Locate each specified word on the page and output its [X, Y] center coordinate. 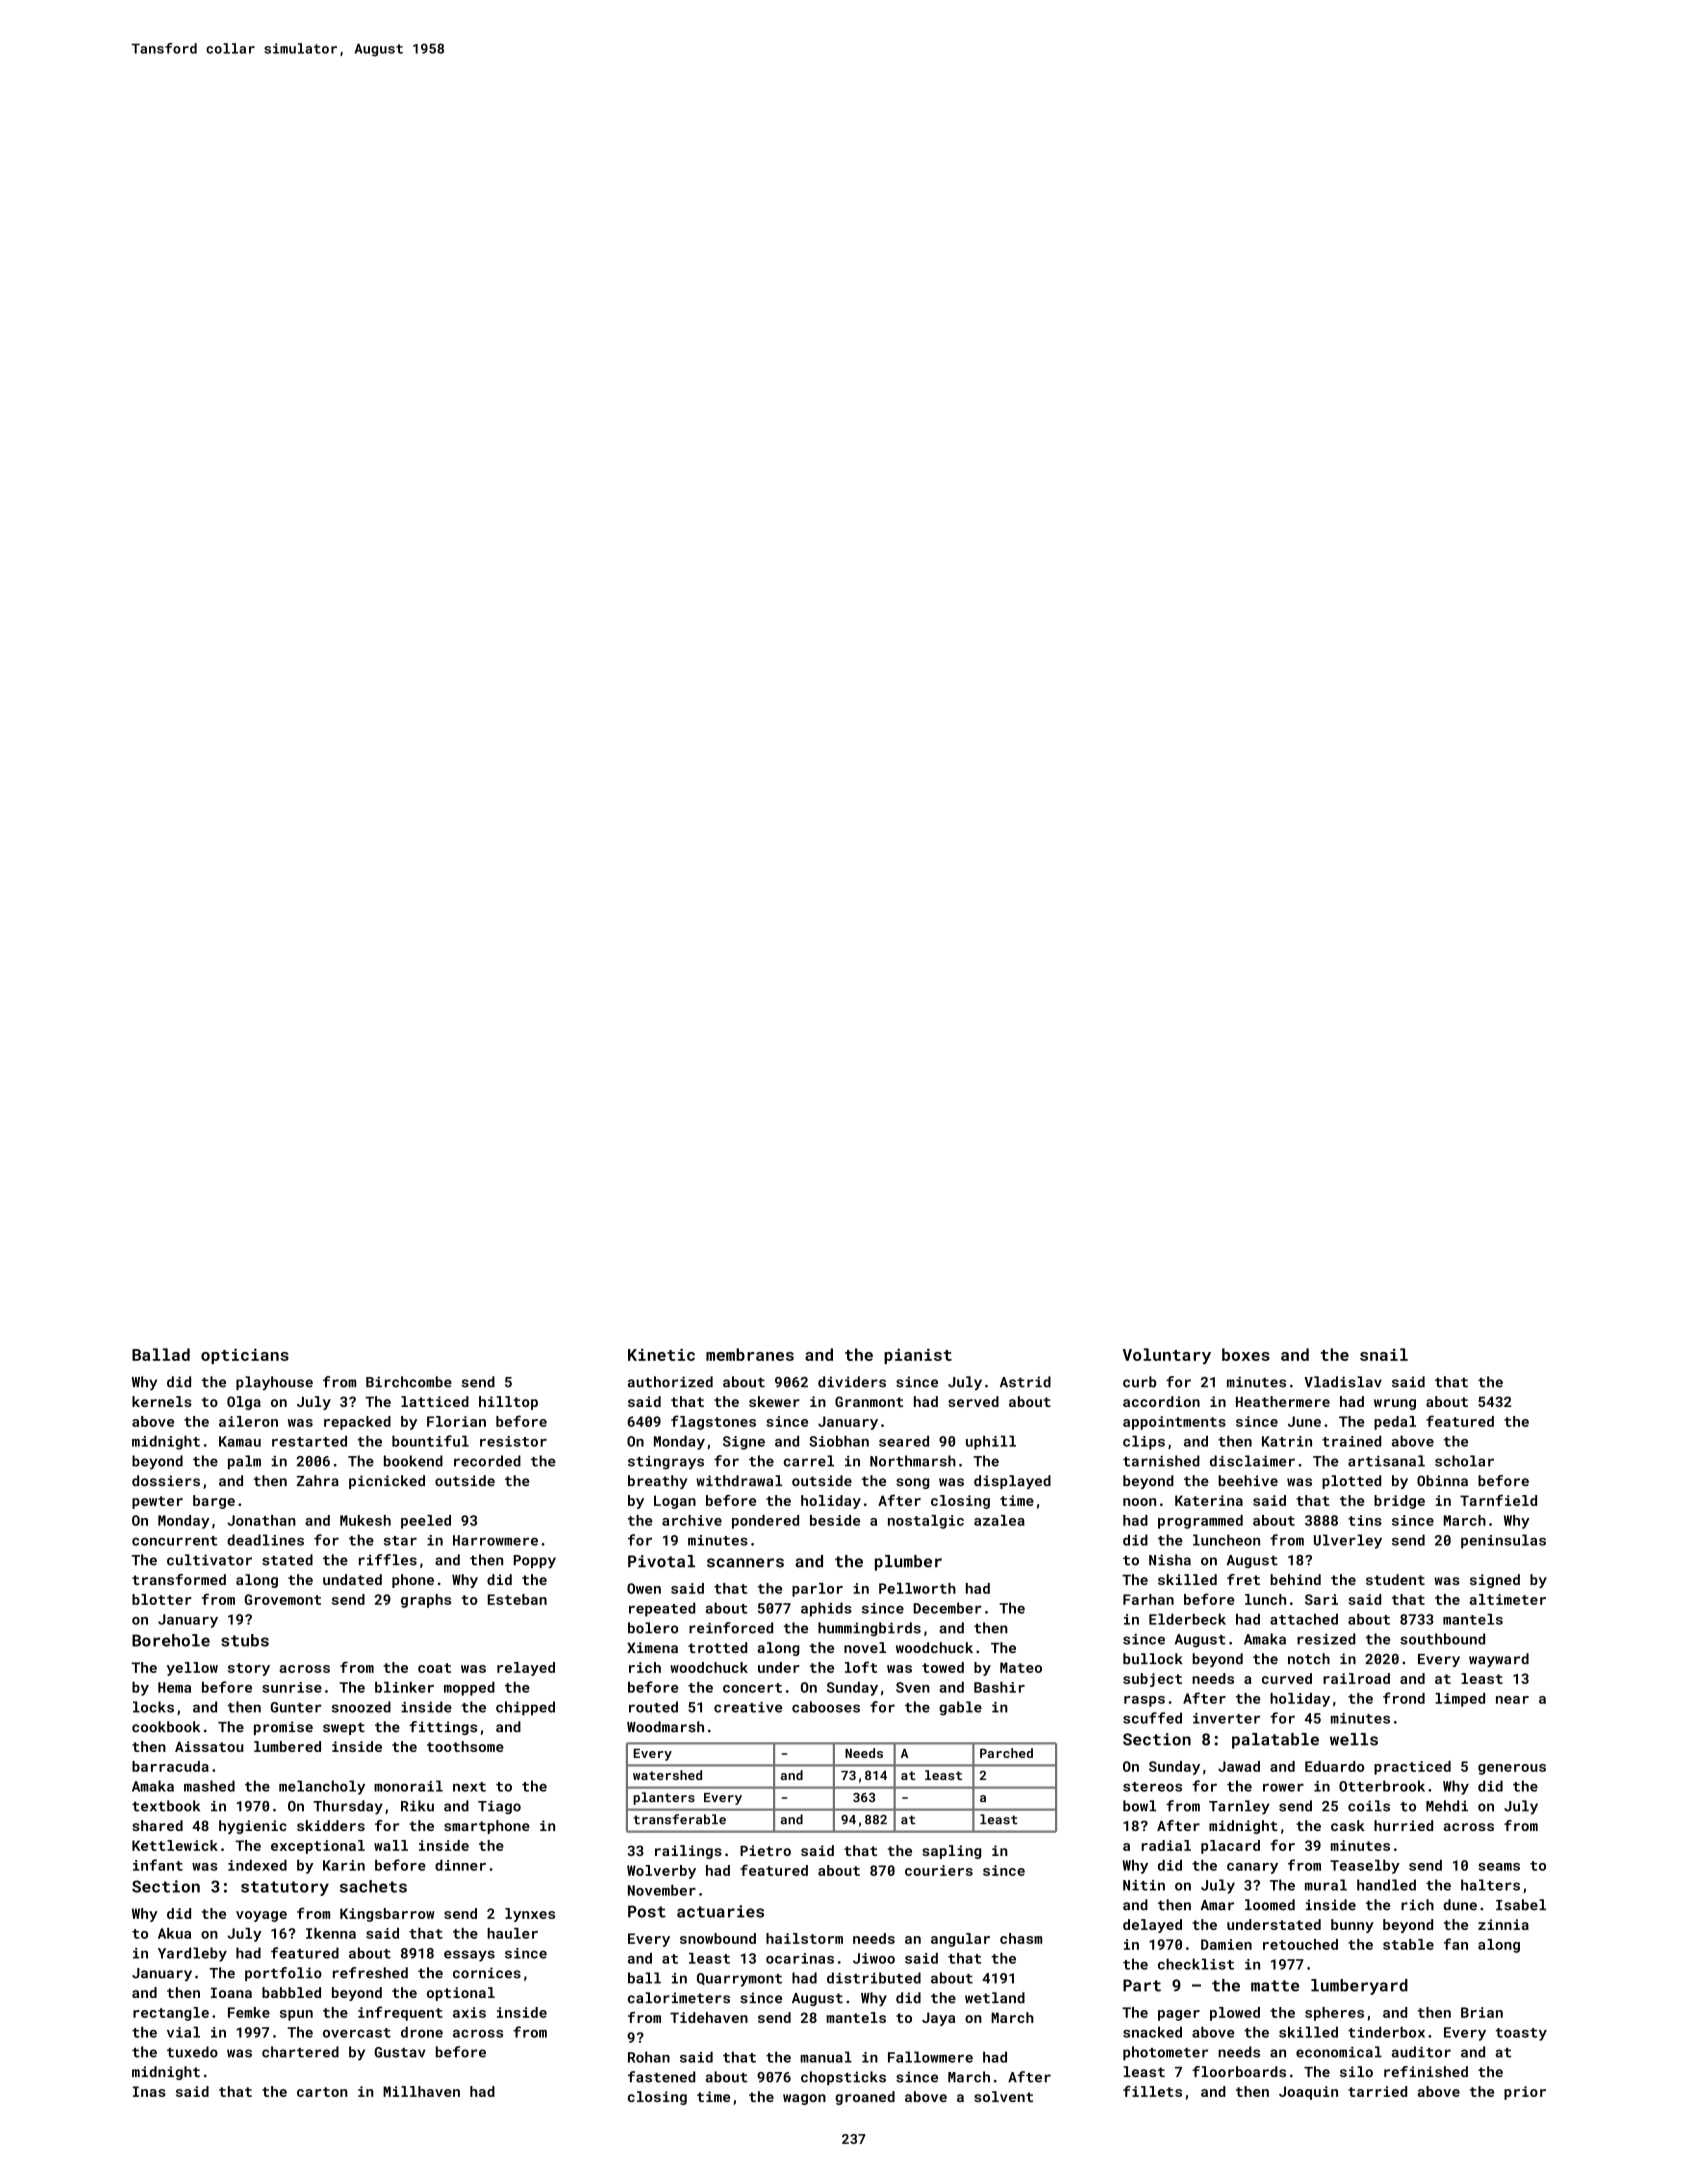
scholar [1464, 1461]
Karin [344, 1865]
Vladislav [1343, 1382]
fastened [661, 2077]
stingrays [666, 1463]
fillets [1152, 2091]
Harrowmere [495, 1540]
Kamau [240, 1441]
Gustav [400, 2052]
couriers [939, 1870]
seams [1499, 1867]
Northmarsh [913, 1461]
